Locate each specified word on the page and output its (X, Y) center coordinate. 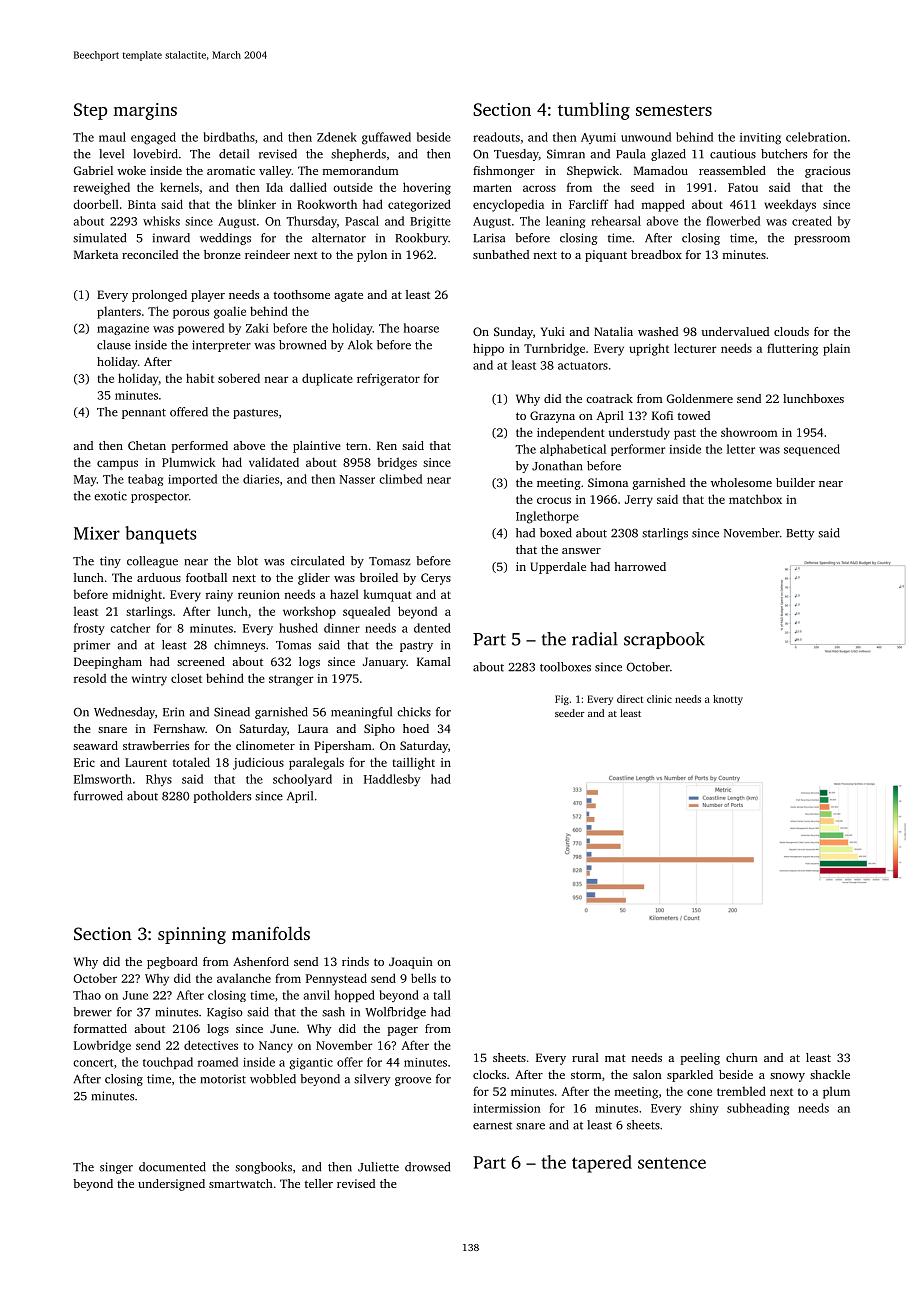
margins (145, 111)
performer (638, 450)
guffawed (386, 138)
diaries (261, 479)
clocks (489, 1074)
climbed (400, 479)
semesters (674, 110)
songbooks (263, 1168)
